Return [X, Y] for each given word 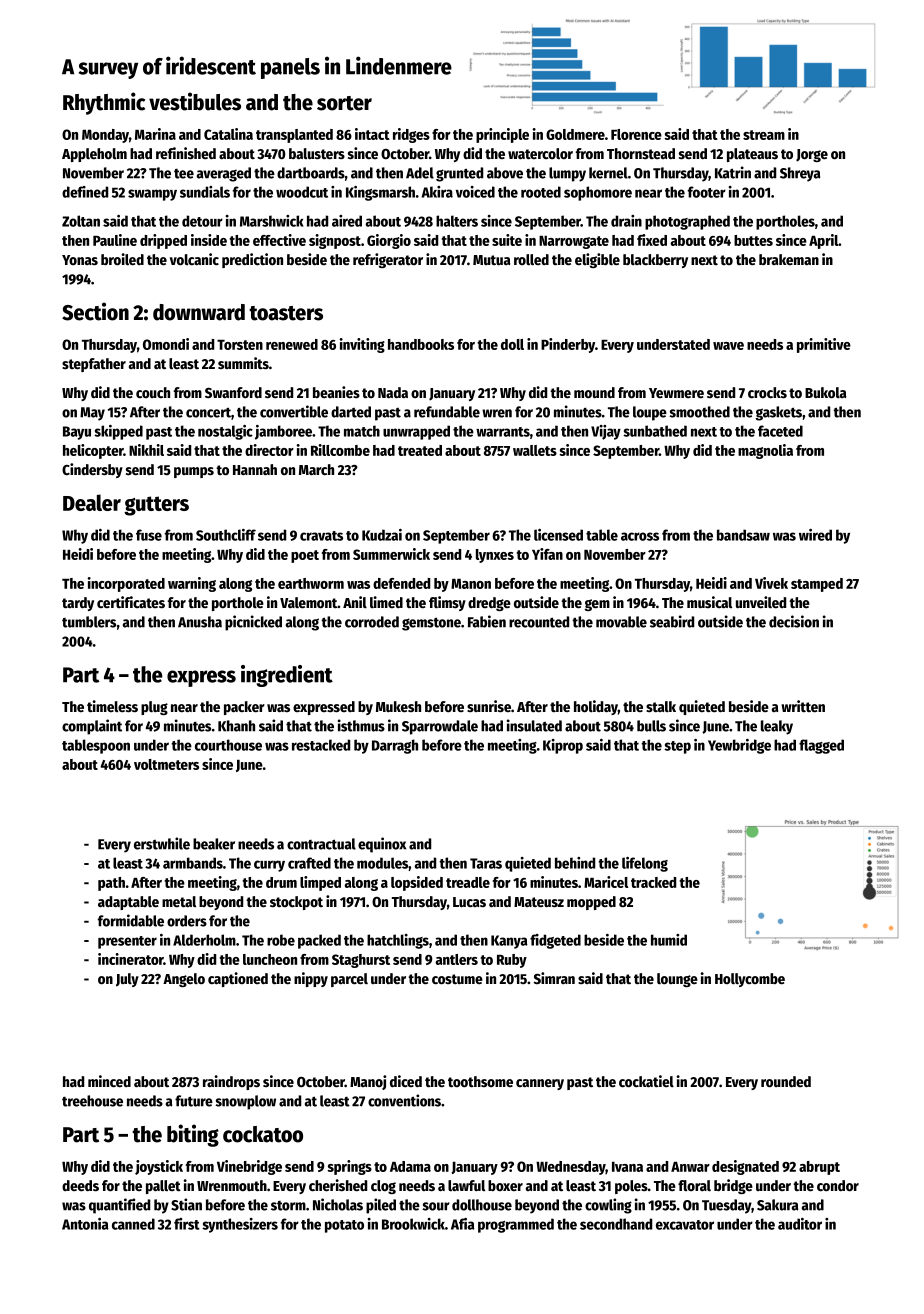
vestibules [195, 101]
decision [794, 621]
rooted [541, 192]
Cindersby [92, 470]
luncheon [270, 959]
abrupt [819, 1168]
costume [457, 979]
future [194, 1101]
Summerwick [391, 554]
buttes [753, 240]
